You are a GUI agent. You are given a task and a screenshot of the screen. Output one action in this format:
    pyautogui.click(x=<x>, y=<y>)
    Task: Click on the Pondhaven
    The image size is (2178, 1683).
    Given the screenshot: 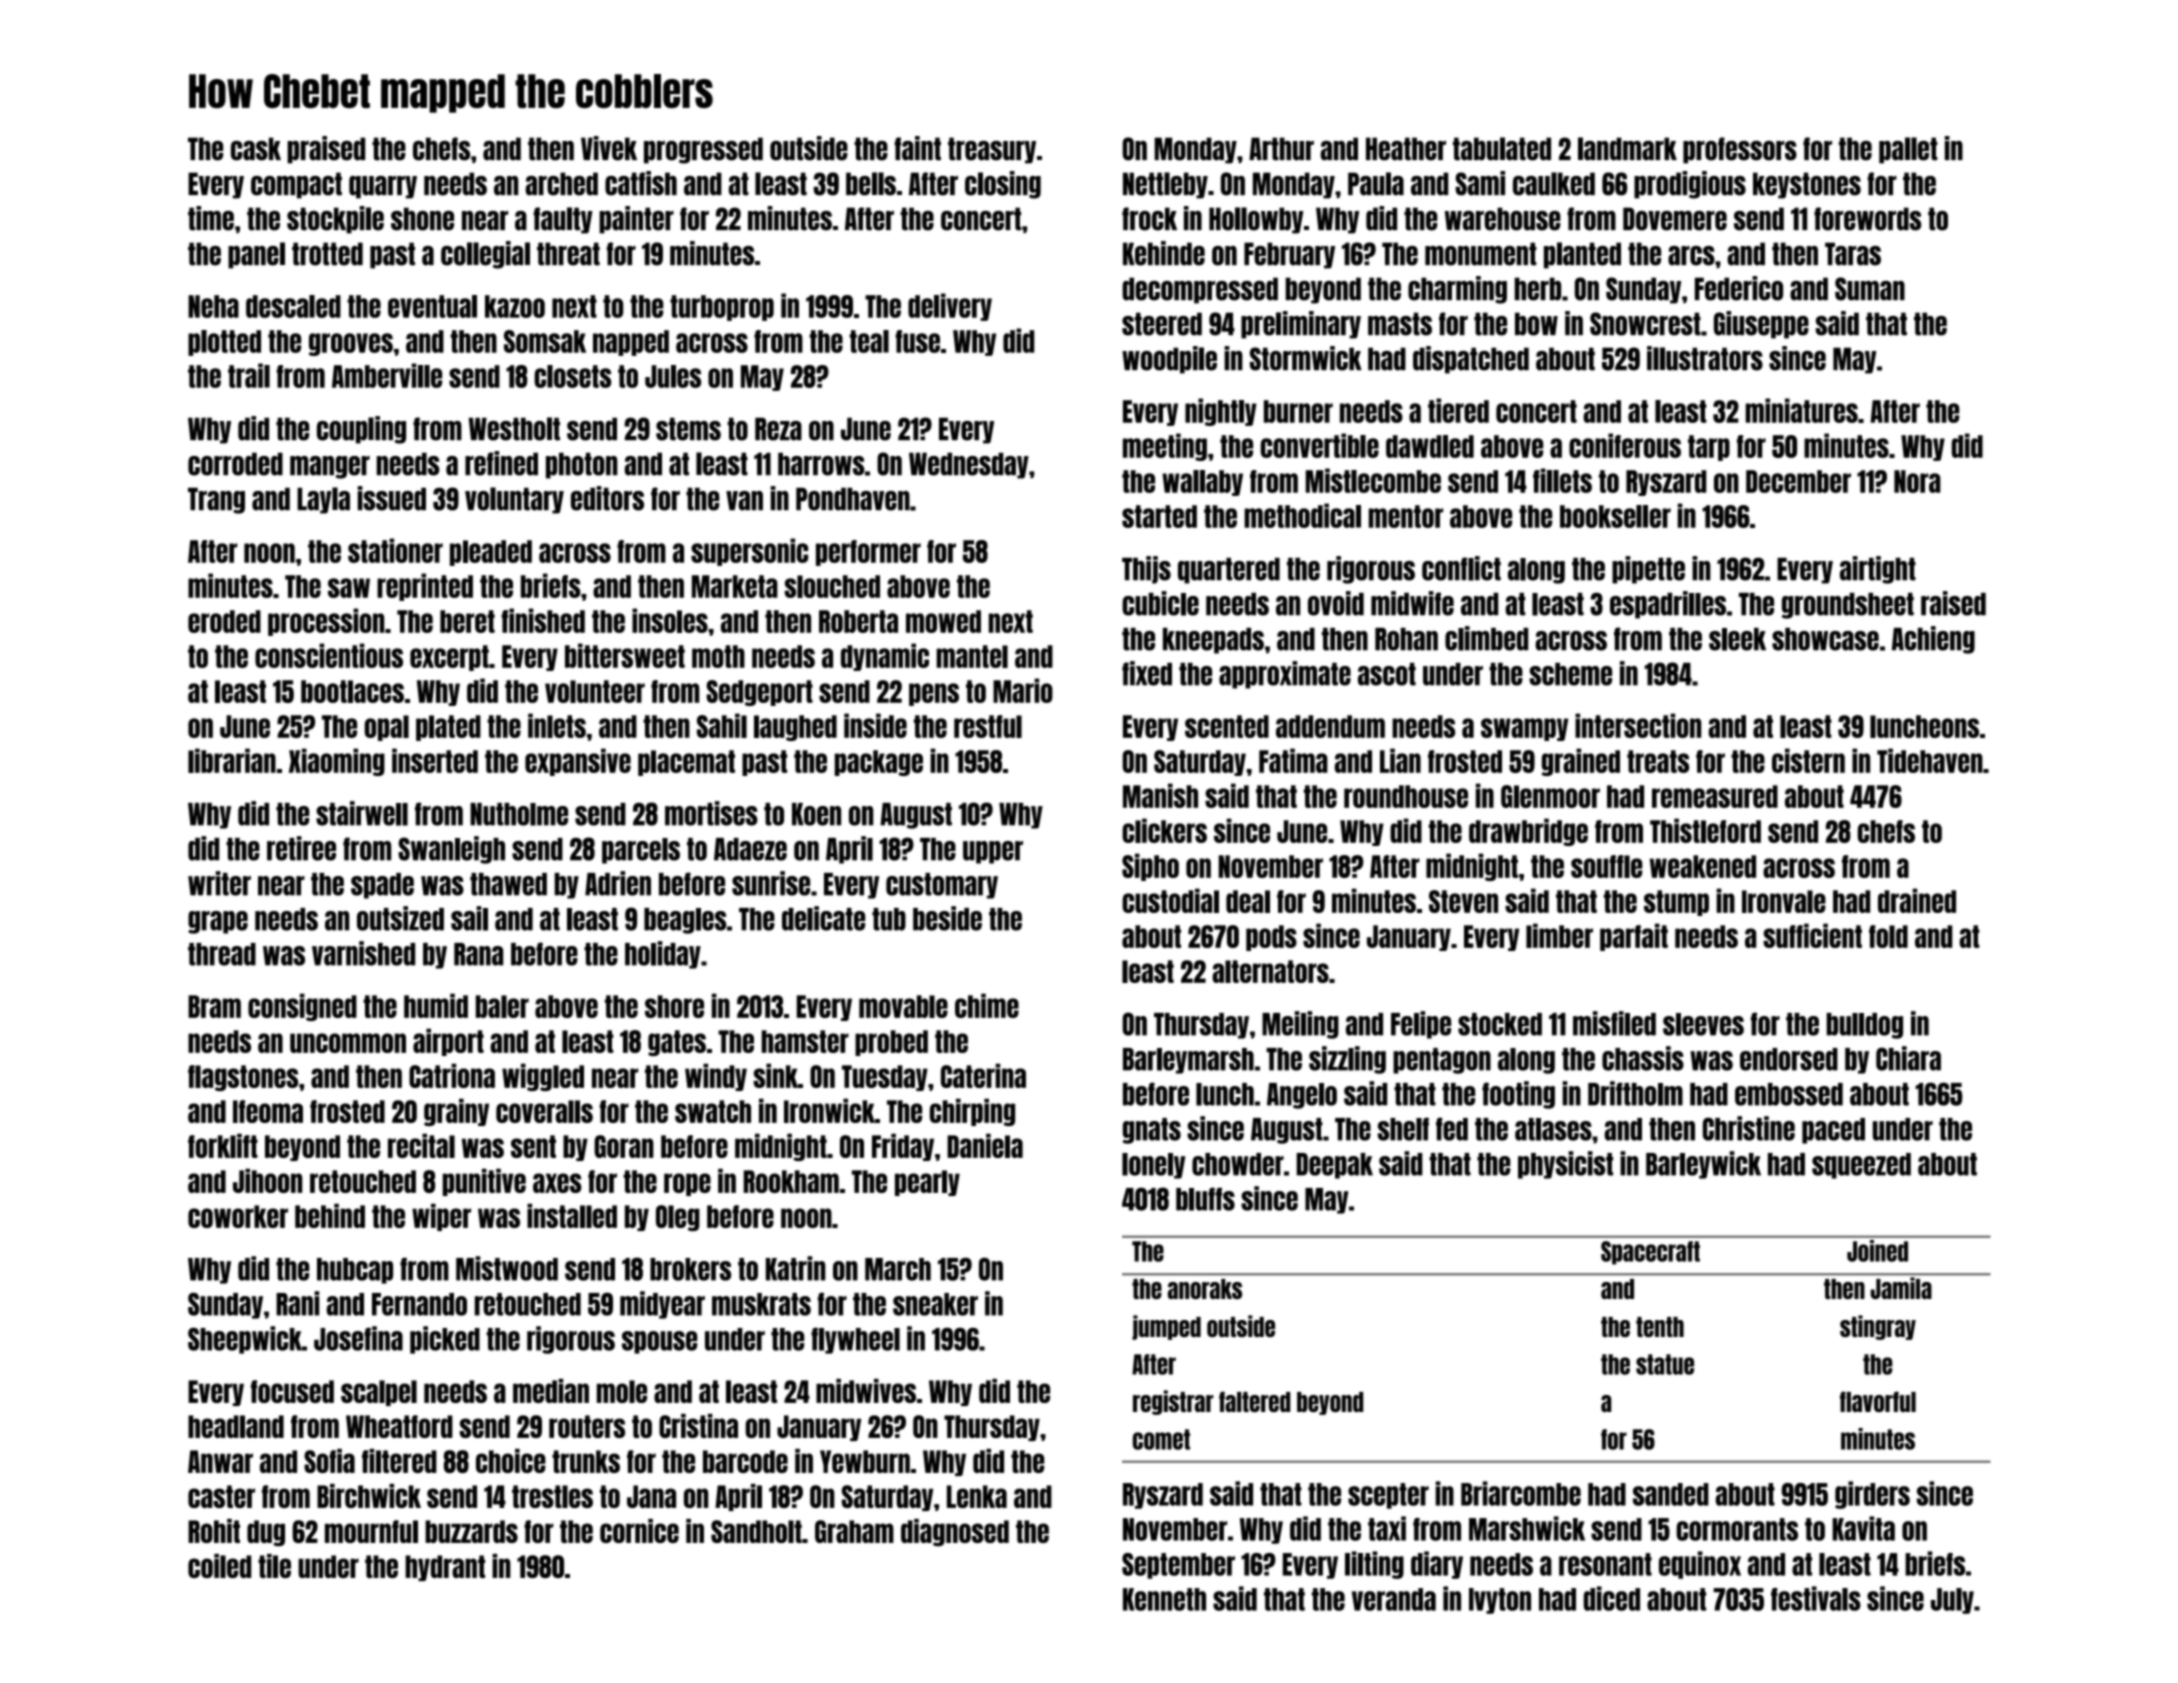 What is the action you would take?
    pyautogui.click(x=853, y=499)
